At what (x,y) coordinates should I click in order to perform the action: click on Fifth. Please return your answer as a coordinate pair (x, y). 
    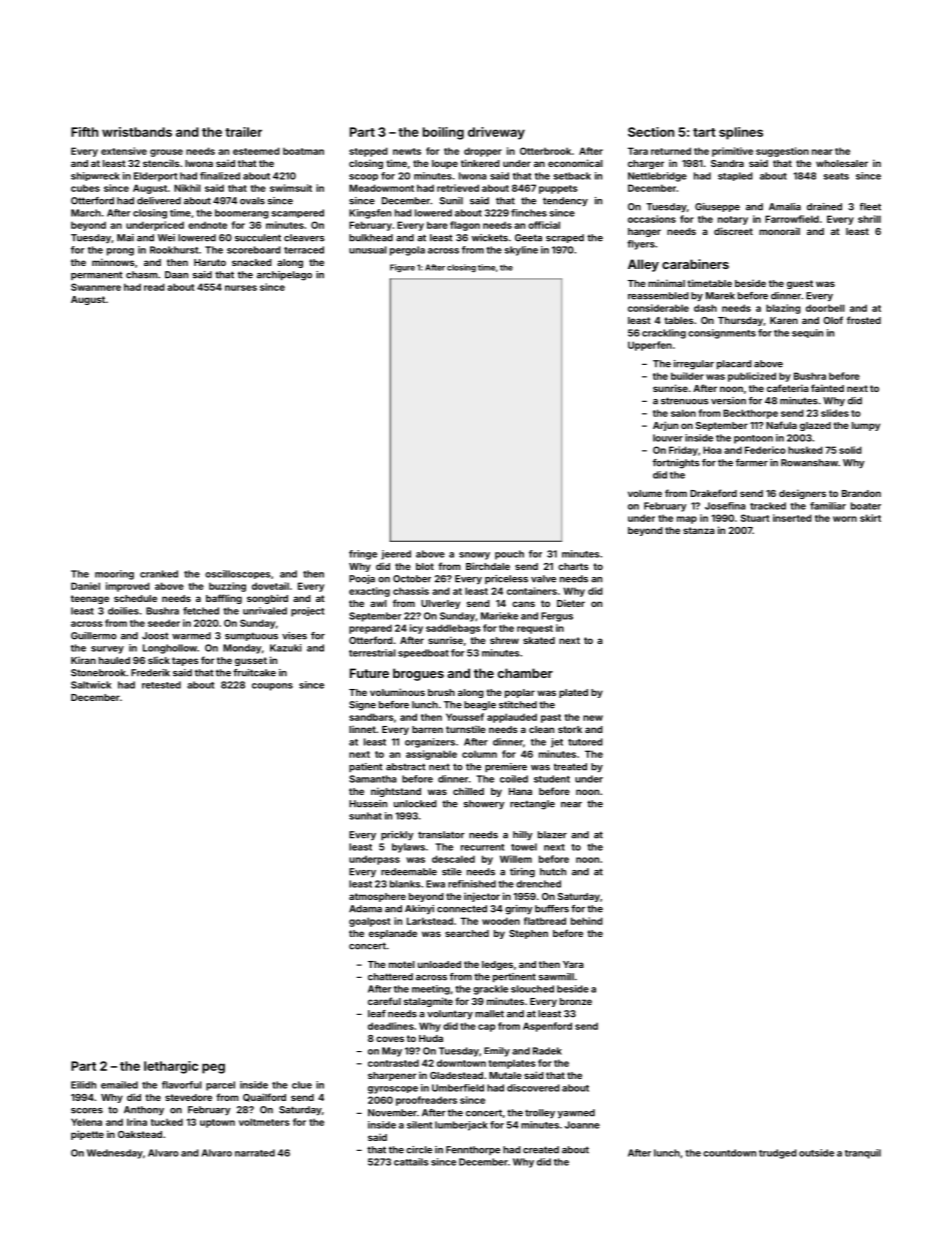
    Looking at the image, I should click on (84, 132).
